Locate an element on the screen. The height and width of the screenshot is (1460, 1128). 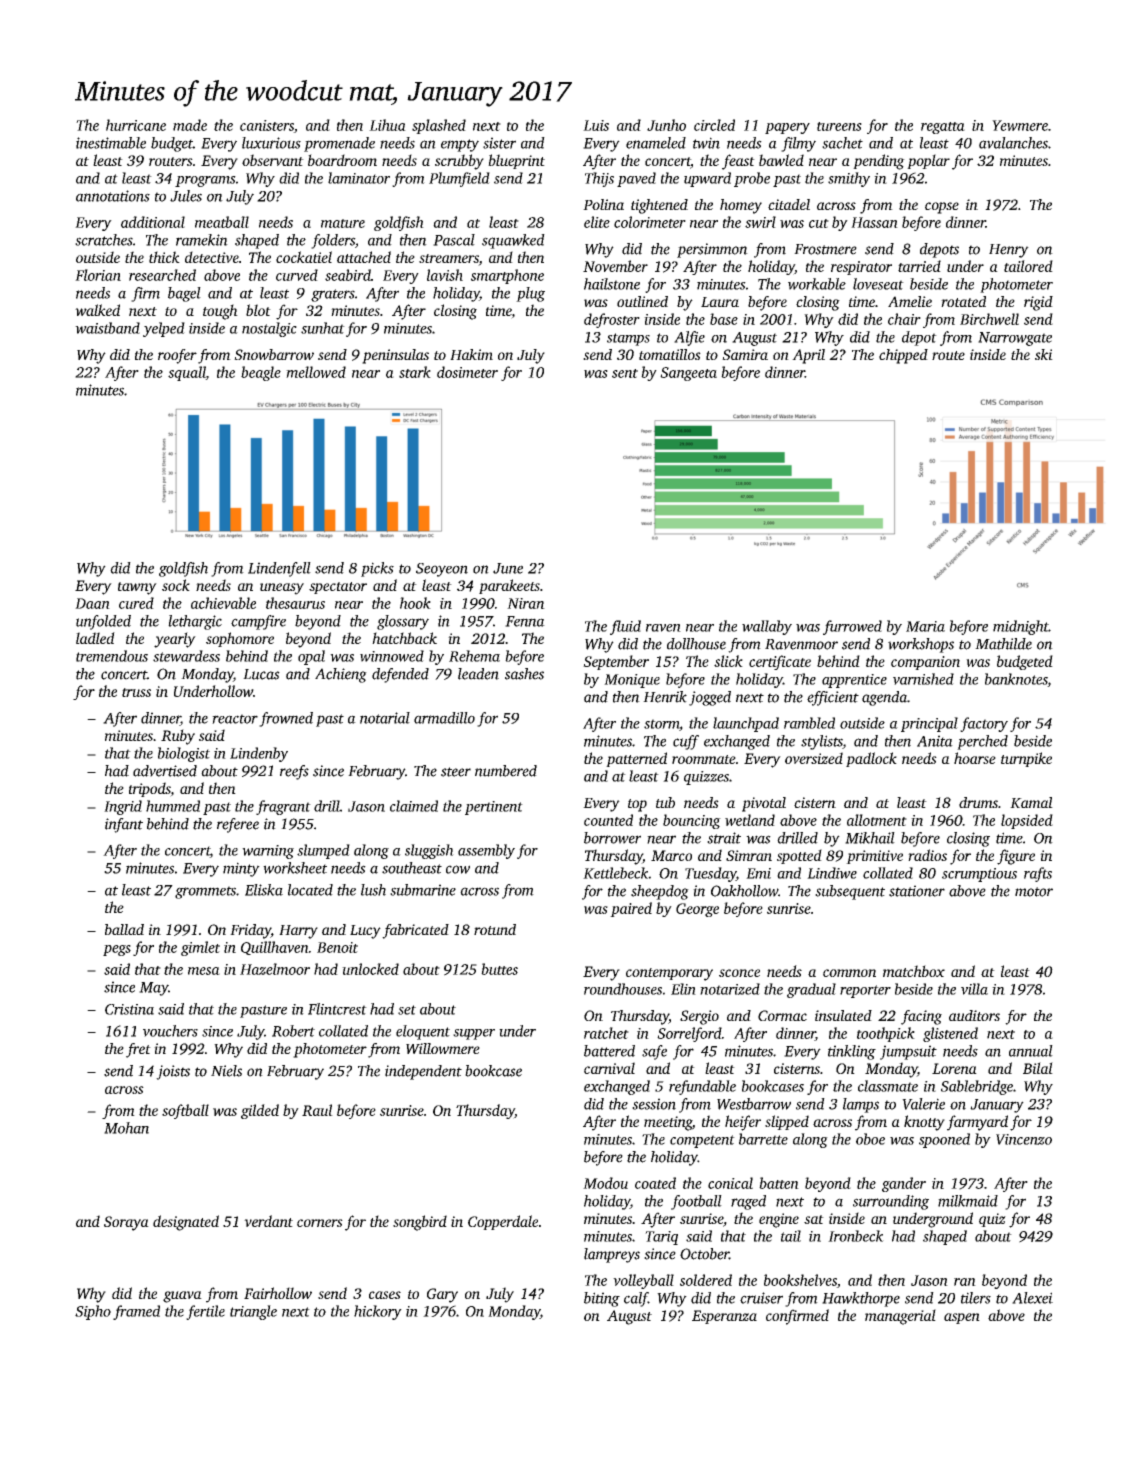
furrowed is located at coordinates (852, 627).
